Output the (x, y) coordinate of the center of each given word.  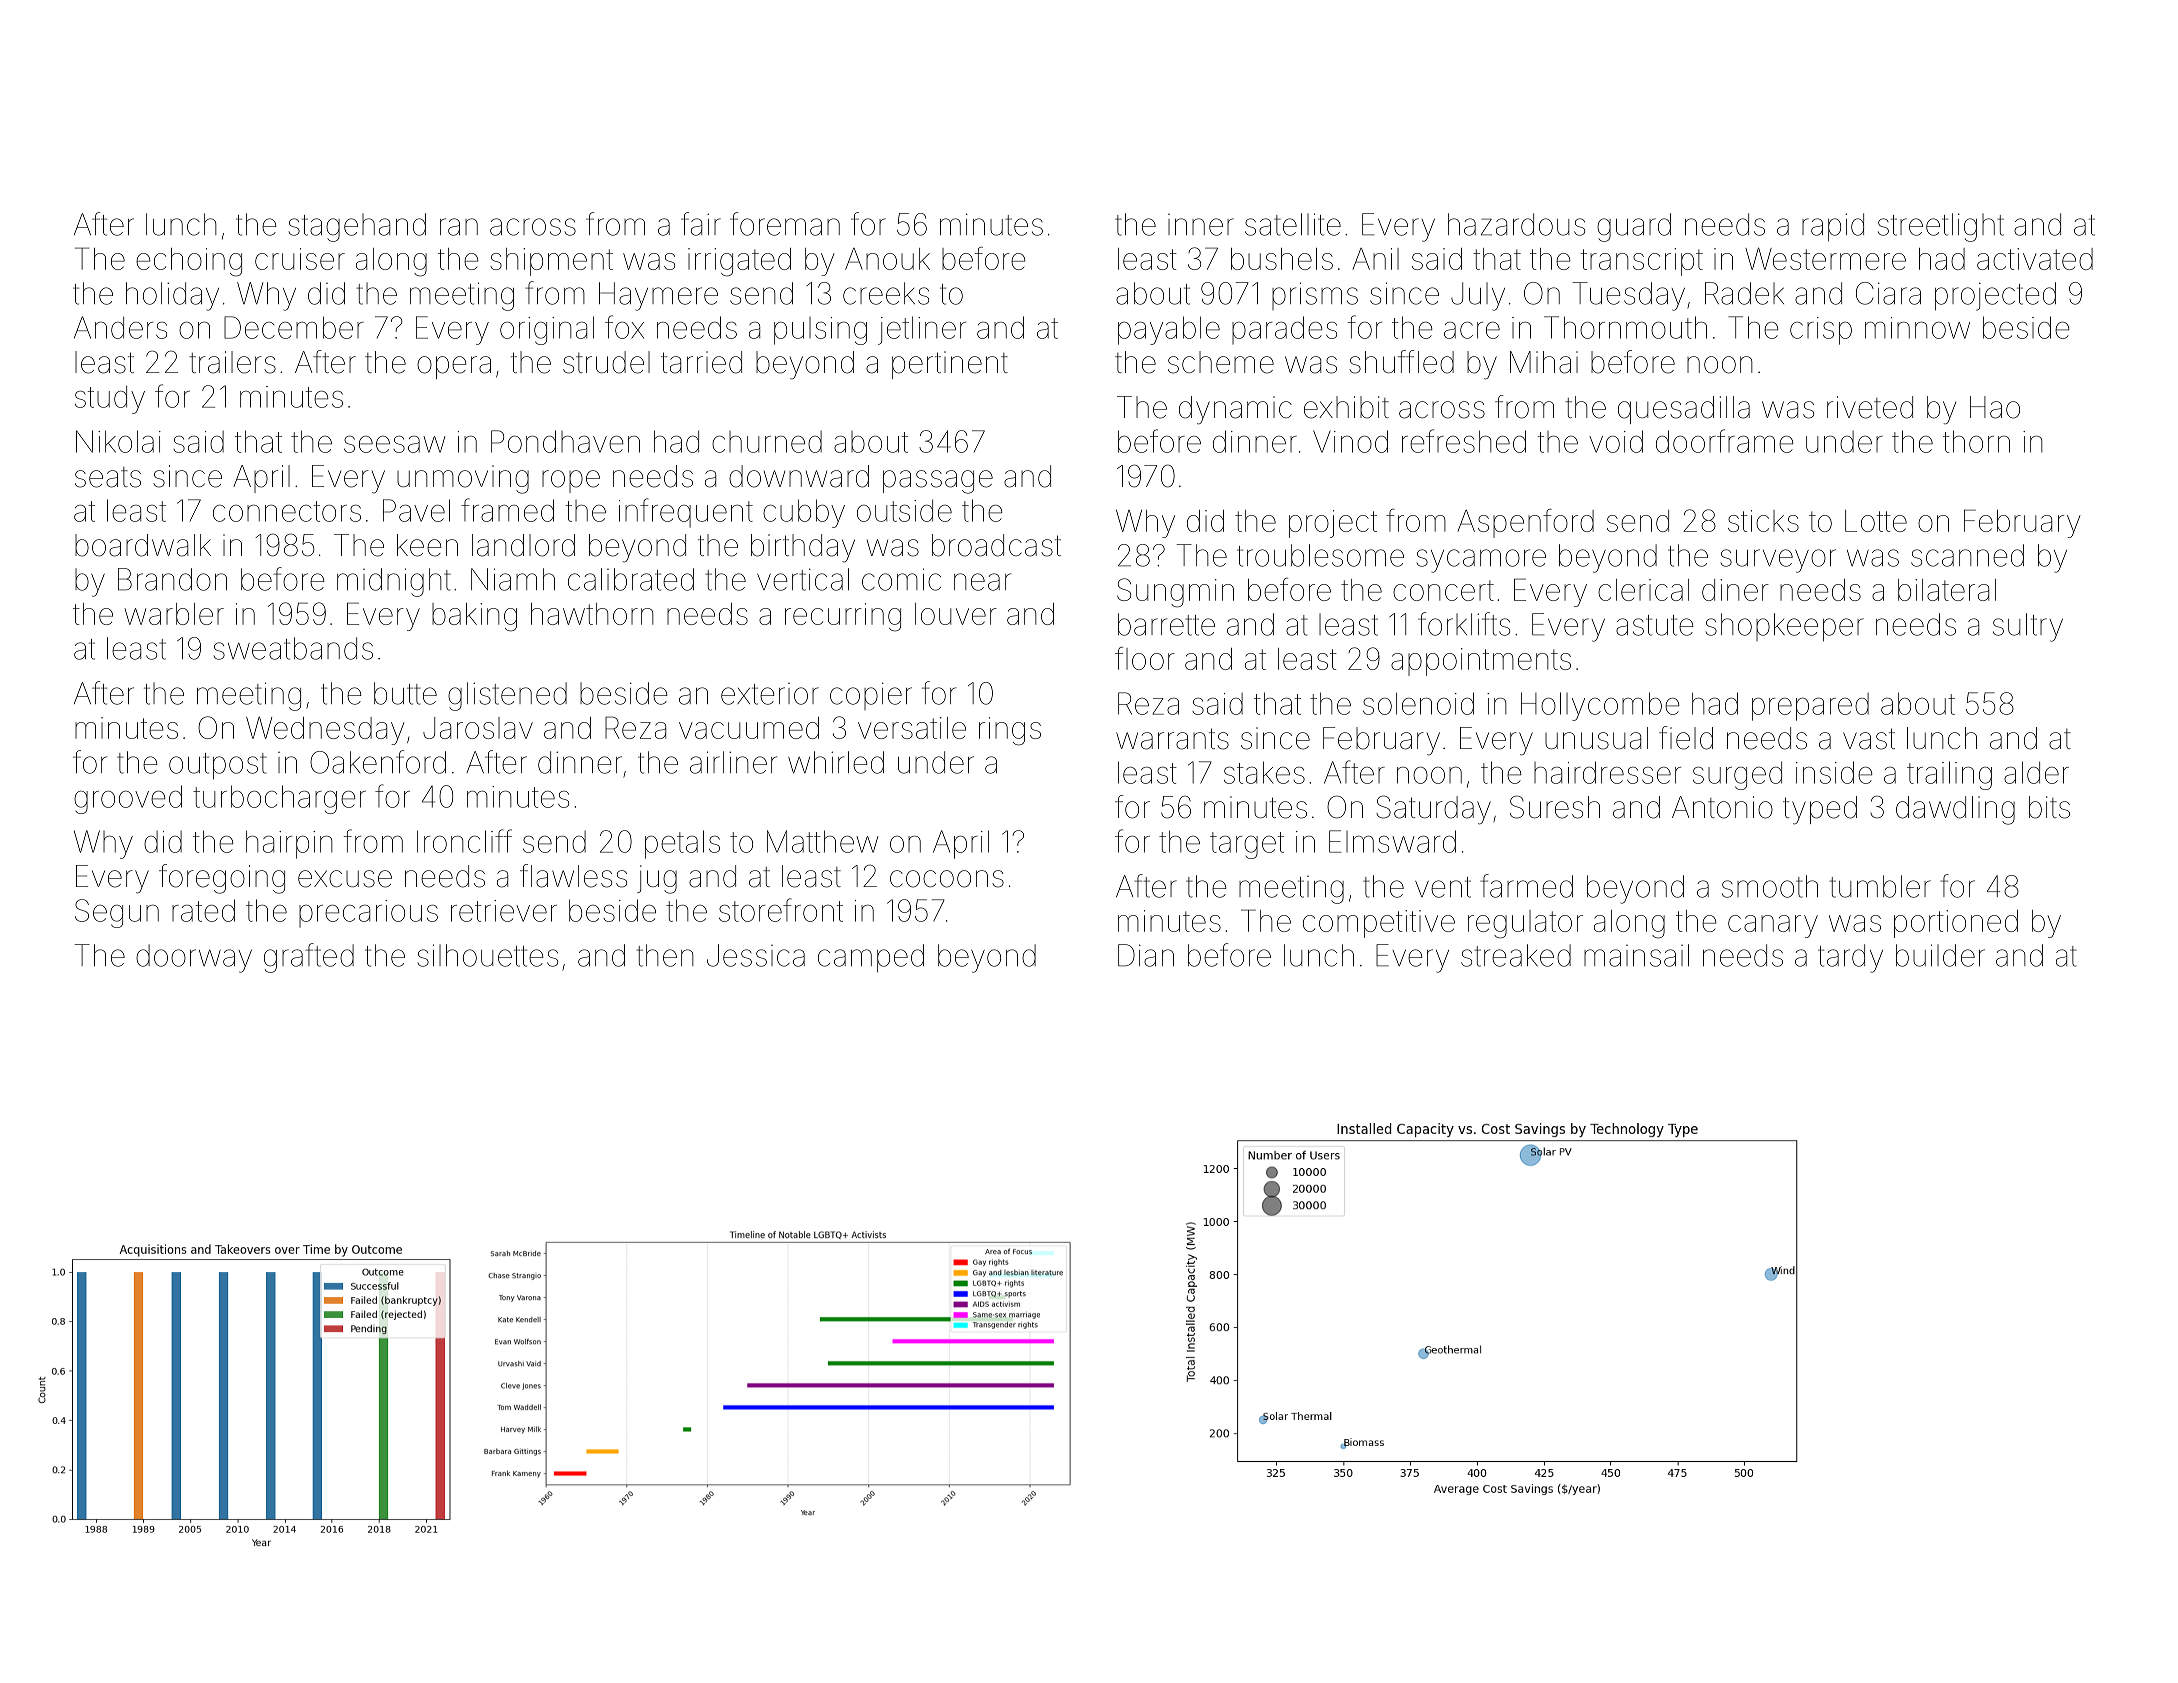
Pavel (416, 510)
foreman (785, 224)
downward (799, 476)
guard (1634, 227)
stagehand (357, 227)
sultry (2028, 627)
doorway (194, 958)
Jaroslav (478, 728)
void (1616, 441)
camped (871, 958)
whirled (836, 762)
